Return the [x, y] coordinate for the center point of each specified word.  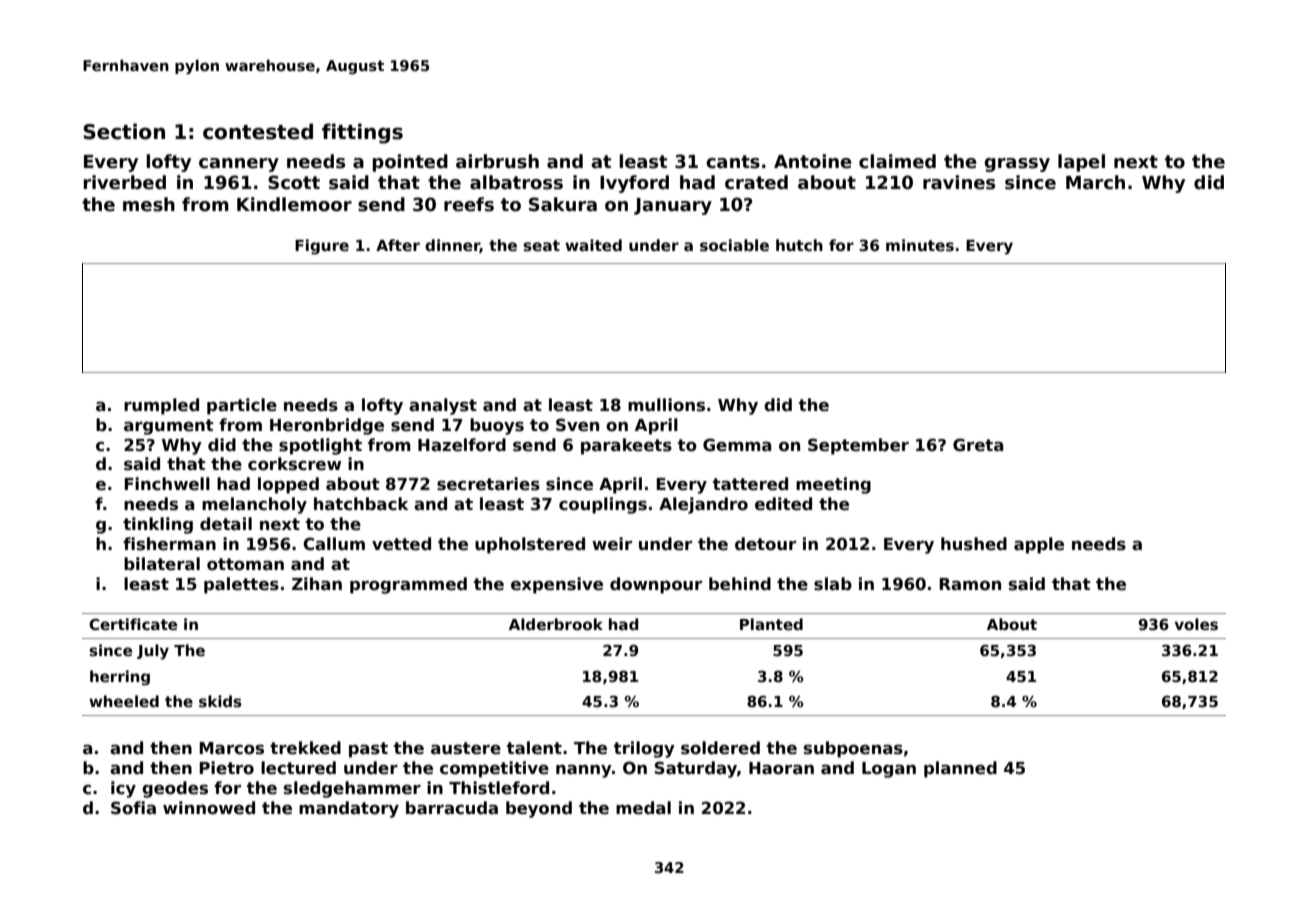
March [1095, 182]
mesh [149, 204]
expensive [557, 585]
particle [242, 406]
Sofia [133, 808]
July [153, 652]
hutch [799, 245]
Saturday [696, 769]
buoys [497, 426]
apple [1039, 545]
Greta [978, 445]
